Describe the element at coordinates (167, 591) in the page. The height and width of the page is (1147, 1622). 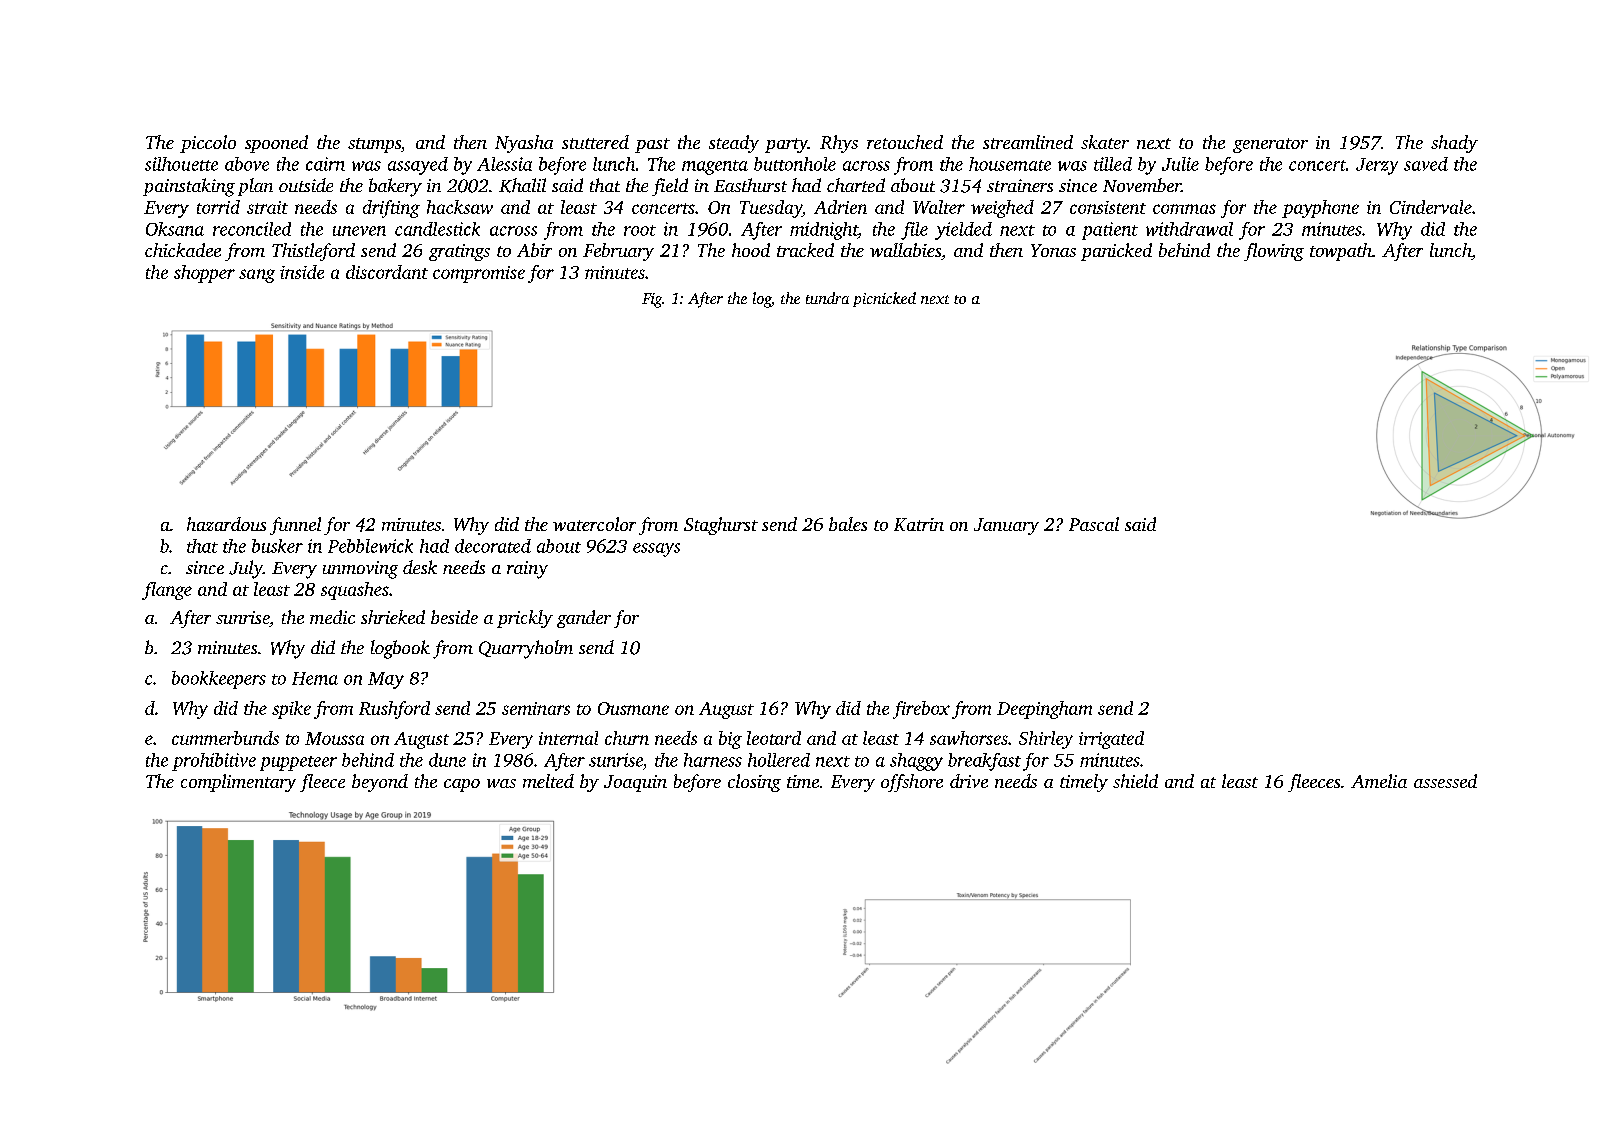
I see `flange` at that location.
